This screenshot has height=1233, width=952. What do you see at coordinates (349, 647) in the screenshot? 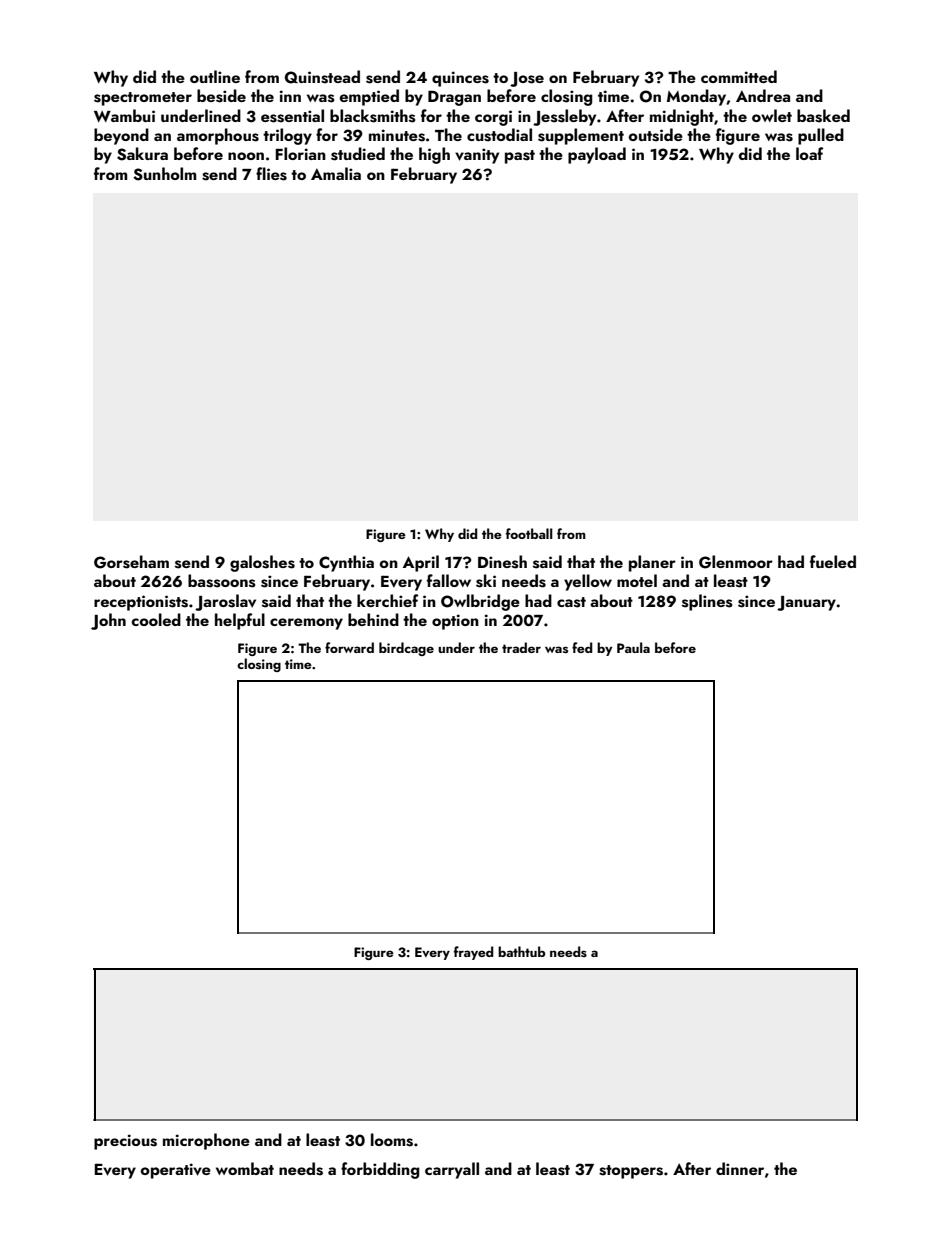
I see `forward` at bounding box center [349, 647].
